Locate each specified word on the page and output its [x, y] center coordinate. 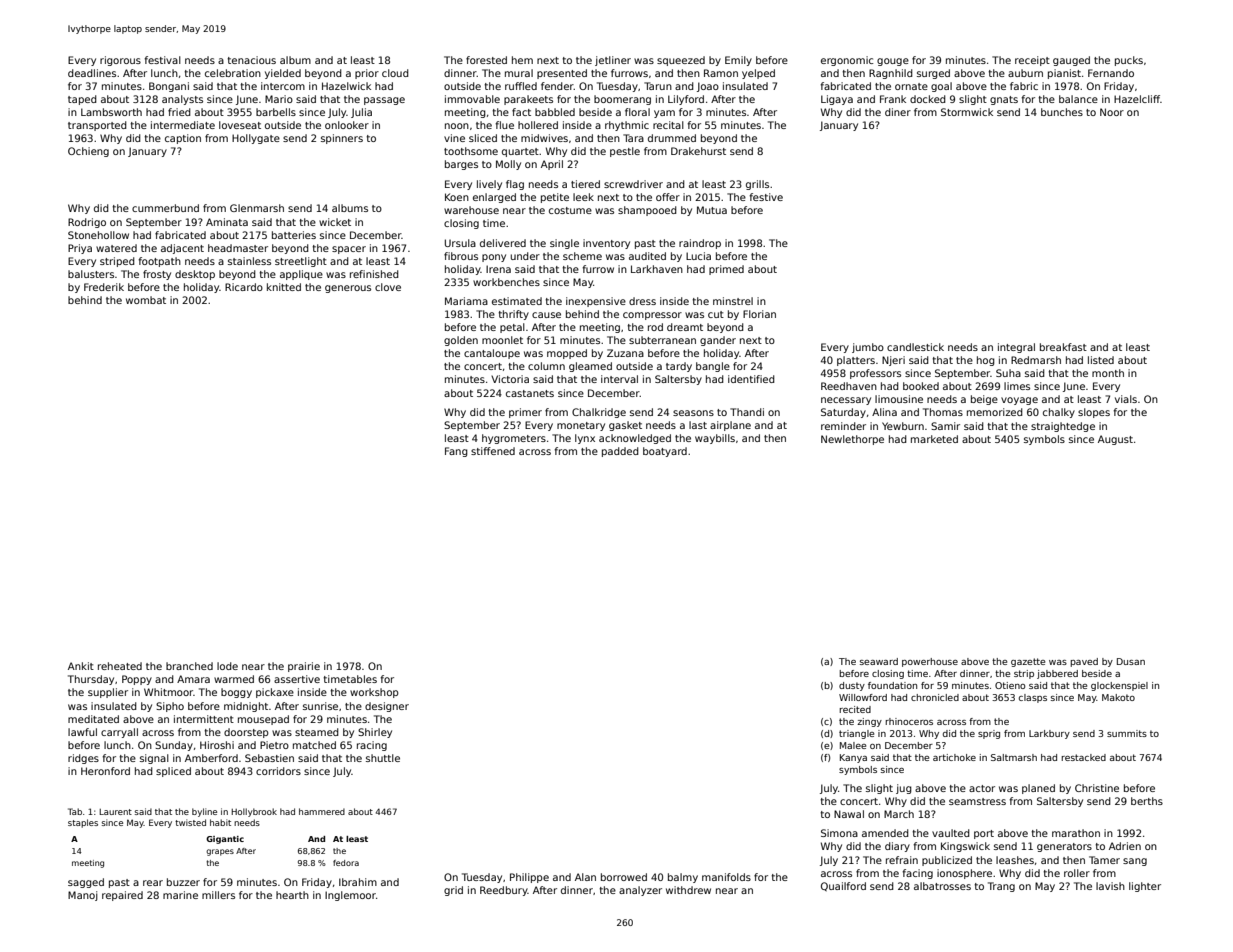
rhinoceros [909, 721]
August [1115, 440]
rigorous [120, 61]
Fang [456, 452]
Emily [738, 61]
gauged [1071, 61]
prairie [304, 667]
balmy [683, 878]
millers [218, 895]
